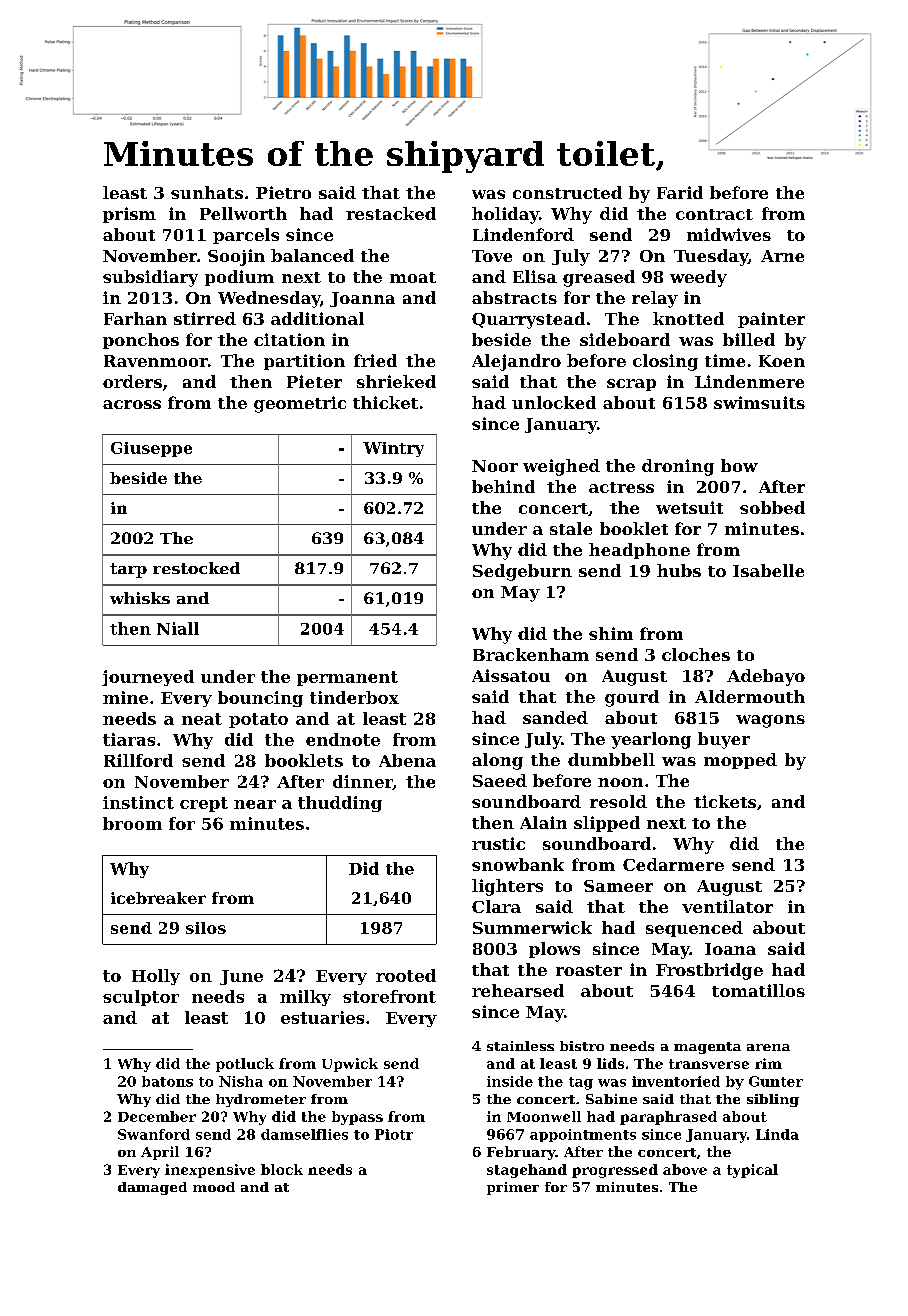 Image resolution: width=908 pixels, height=1316 pixels. I want to click on Holly, so click(156, 977).
